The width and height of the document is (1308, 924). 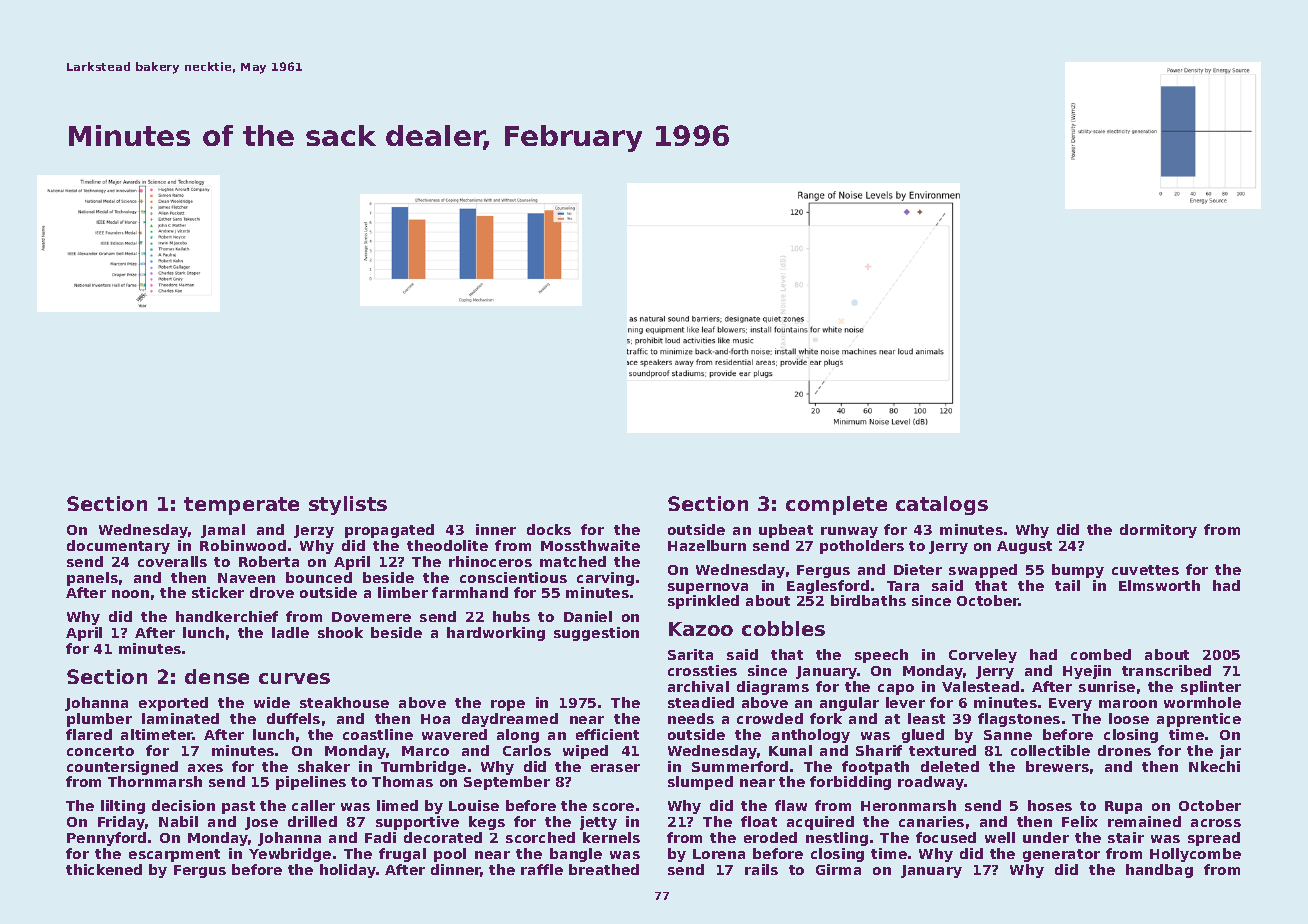 What do you see at coordinates (241, 506) in the document?
I see `temperate` at bounding box center [241, 506].
